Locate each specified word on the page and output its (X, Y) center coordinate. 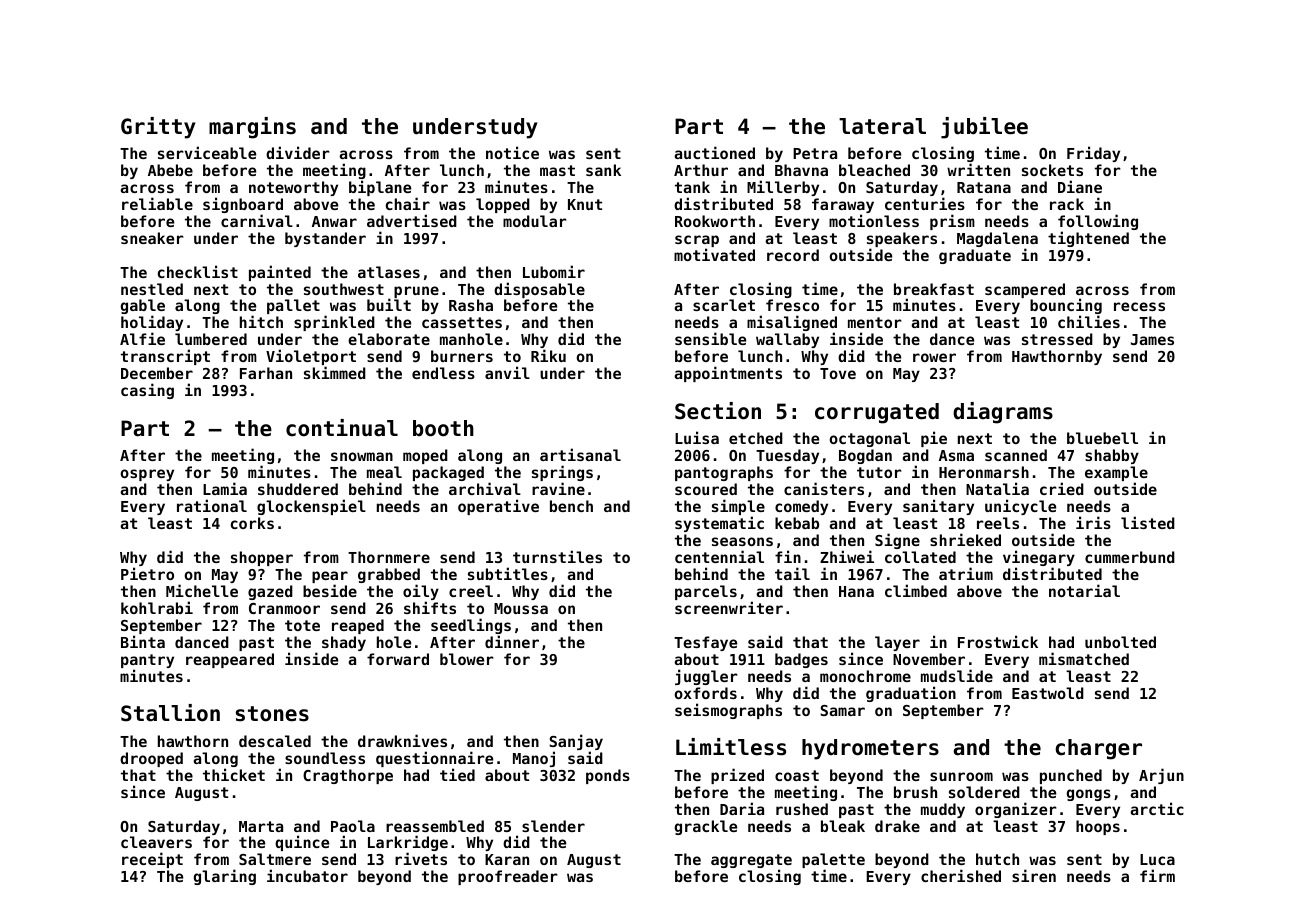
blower (467, 659)
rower (934, 357)
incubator (307, 875)
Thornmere (389, 557)
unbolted (1120, 642)
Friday (1093, 154)
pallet (293, 306)
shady (344, 643)
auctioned (714, 152)
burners (462, 356)
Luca (1157, 859)
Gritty (158, 128)
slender (553, 826)
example (1116, 474)
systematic (719, 524)
